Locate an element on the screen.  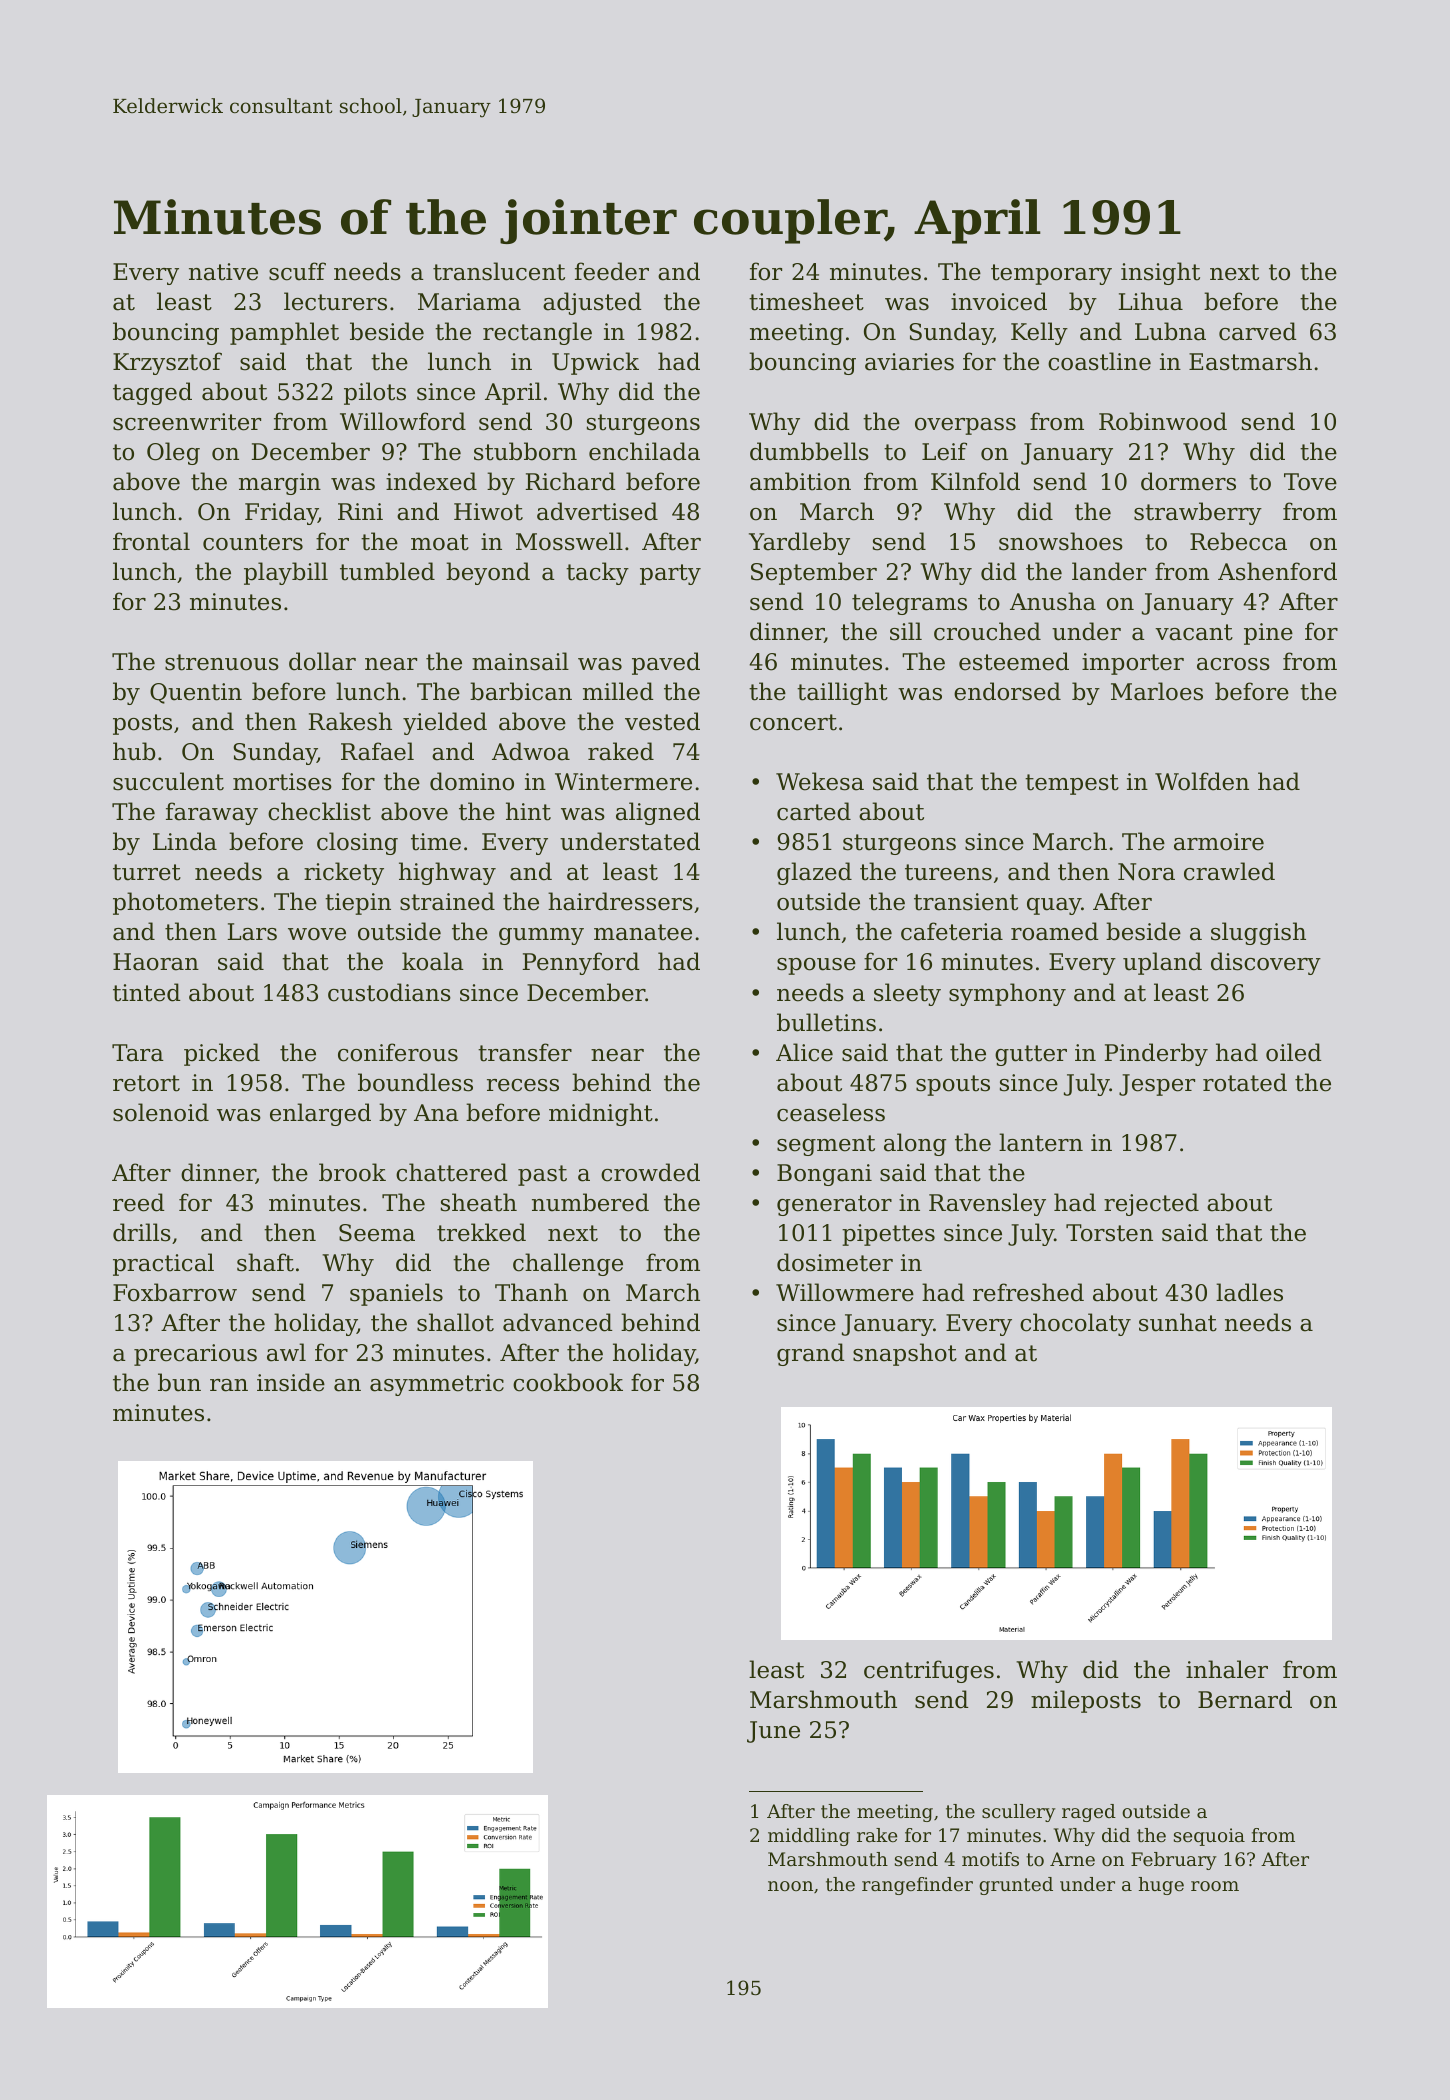
shallot is located at coordinates (455, 1322).
